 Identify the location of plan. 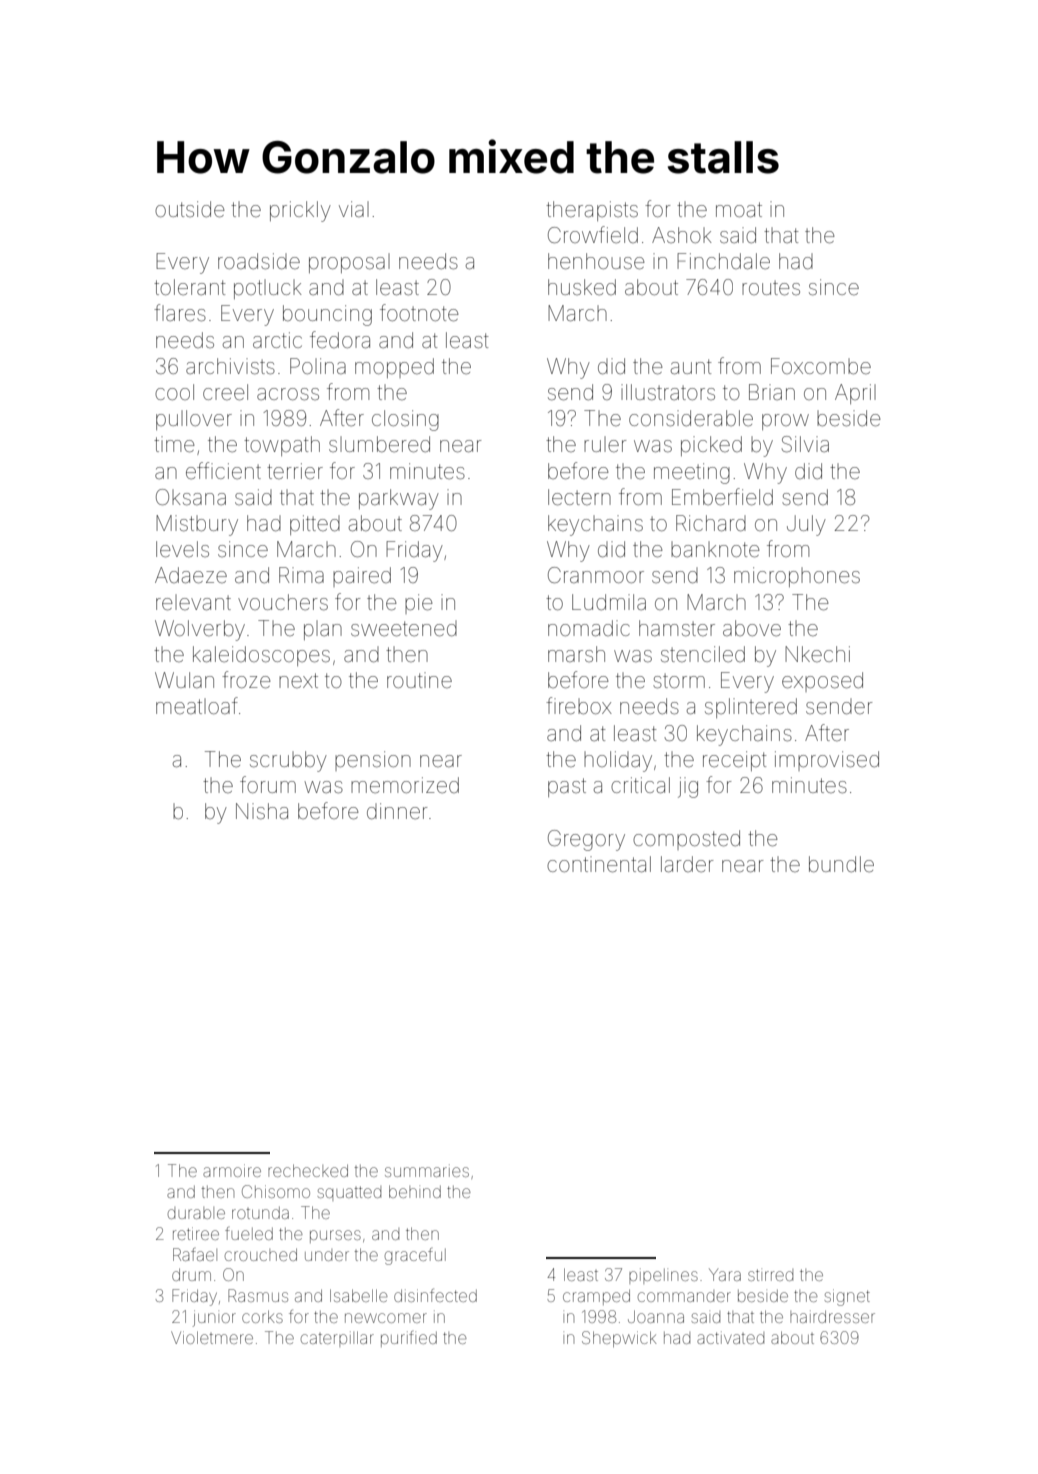
(323, 630).
